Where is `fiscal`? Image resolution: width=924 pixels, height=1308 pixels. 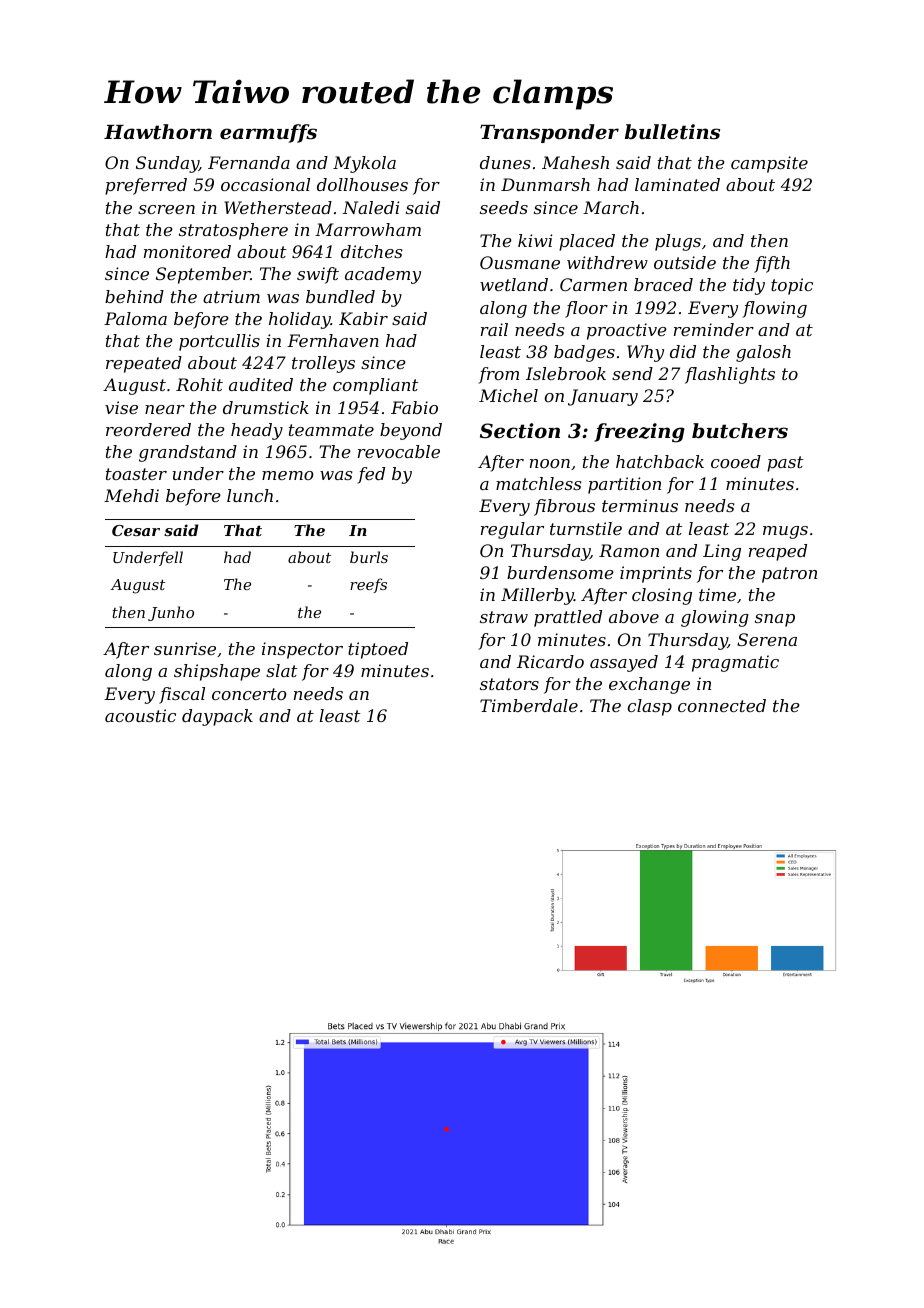
fiscal is located at coordinates (182, 695).
